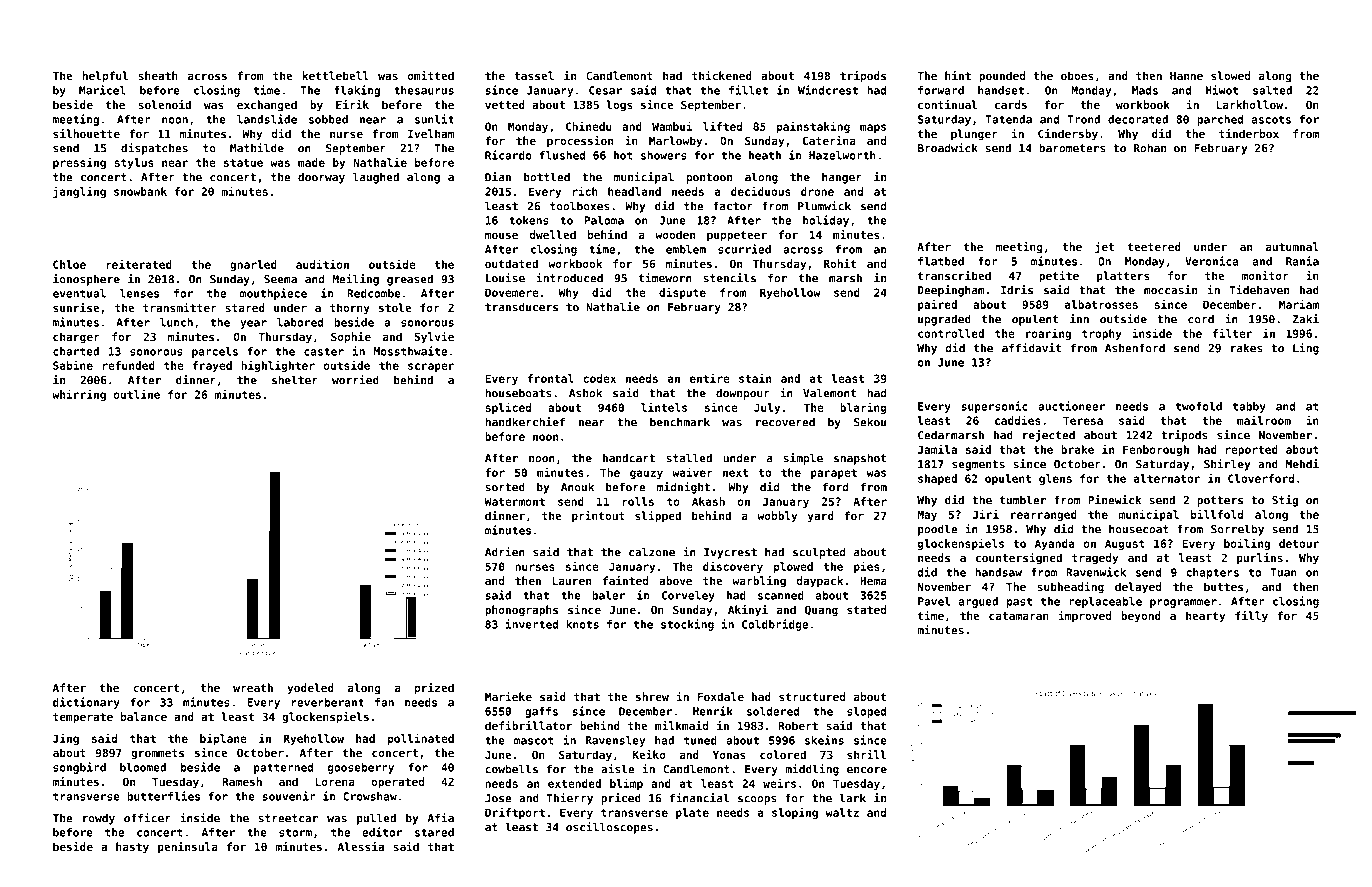  Describe the element at coordinates (105, 77) in the screenshot. I see `helpful` at that location.
